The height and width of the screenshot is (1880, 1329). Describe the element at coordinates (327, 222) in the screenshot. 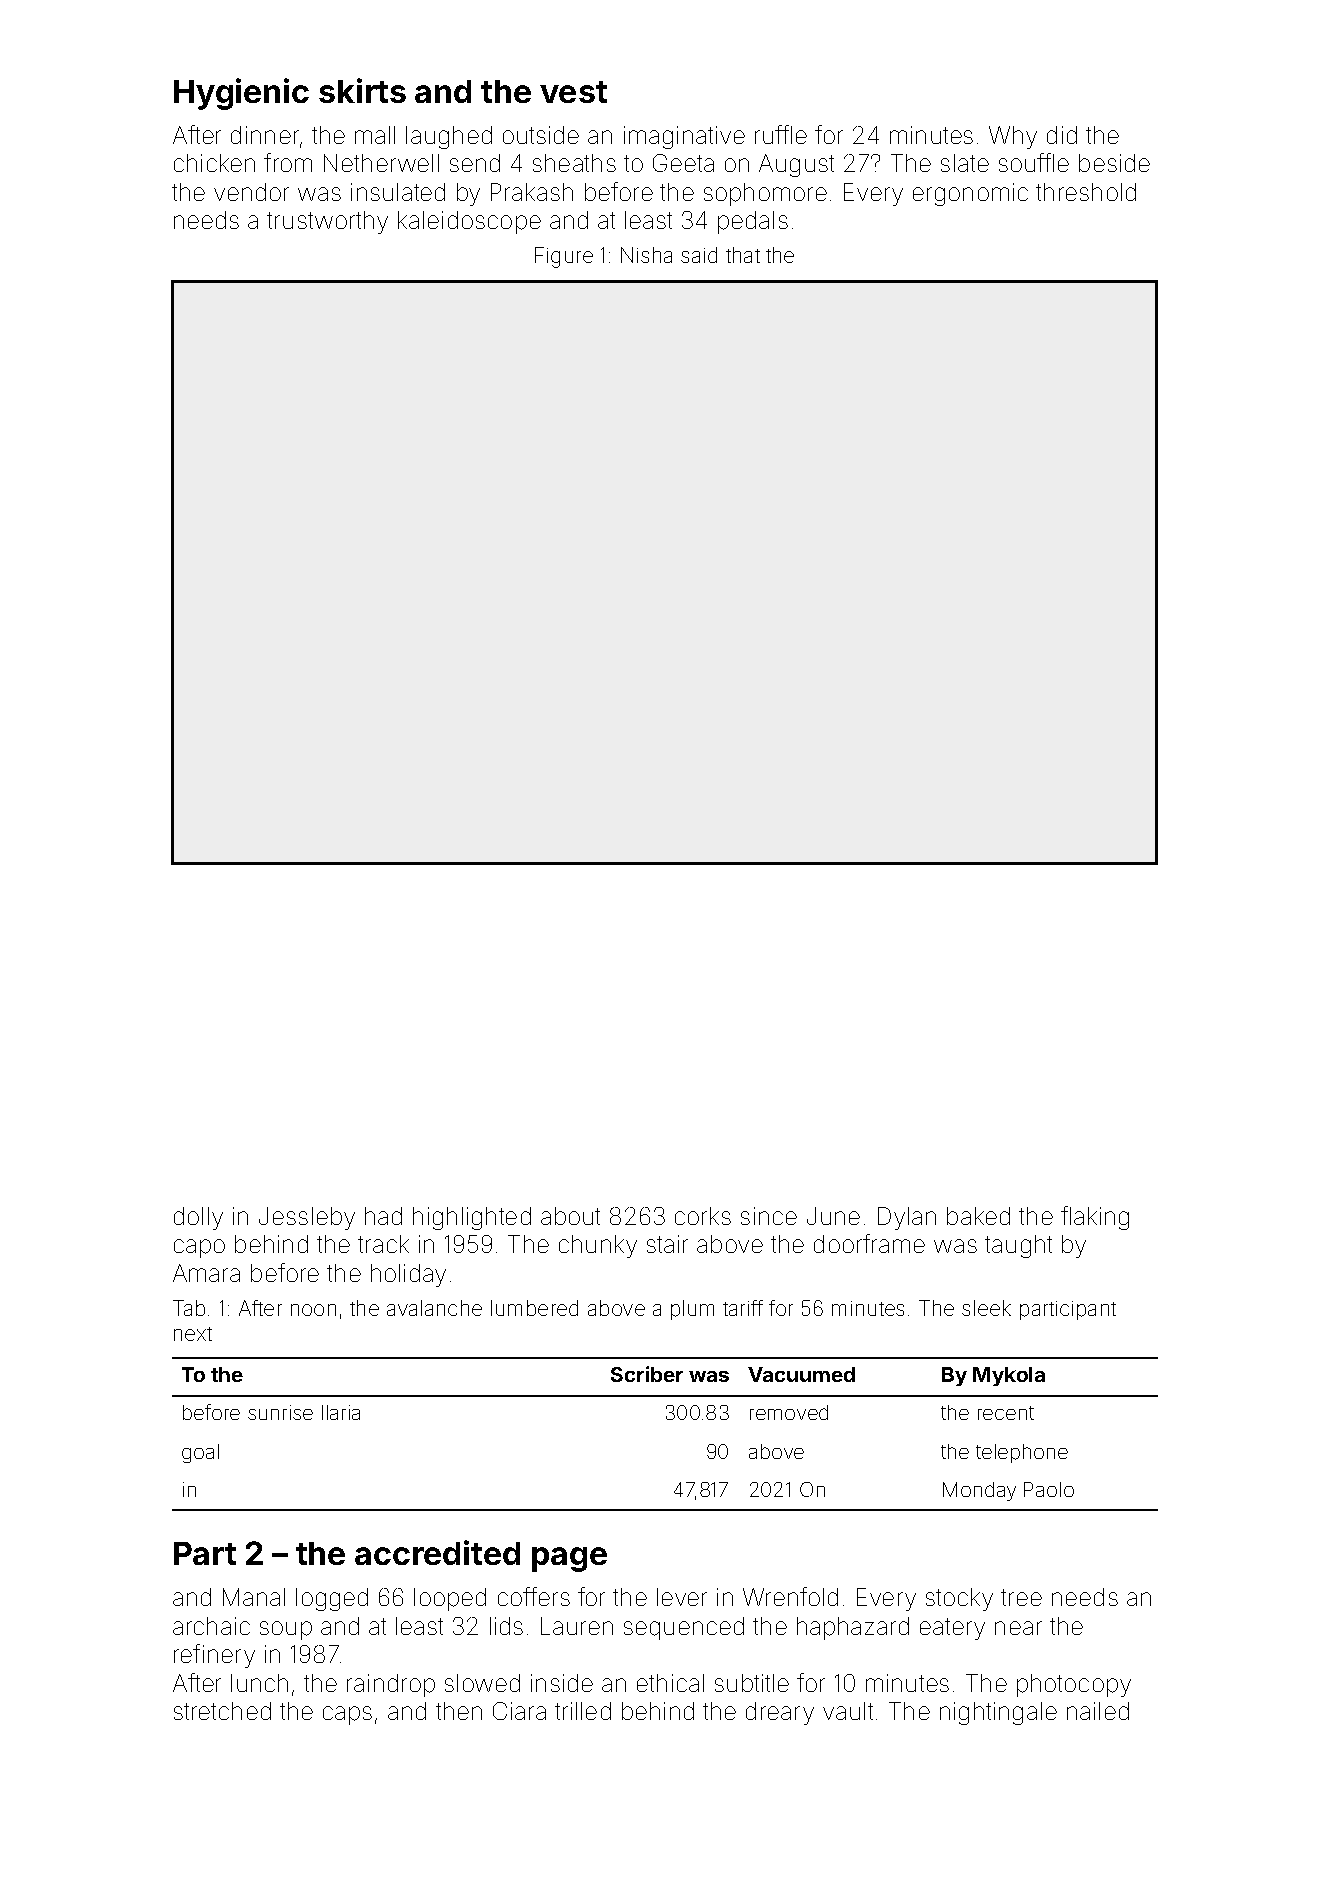

I see `trustworthy` at that location.
